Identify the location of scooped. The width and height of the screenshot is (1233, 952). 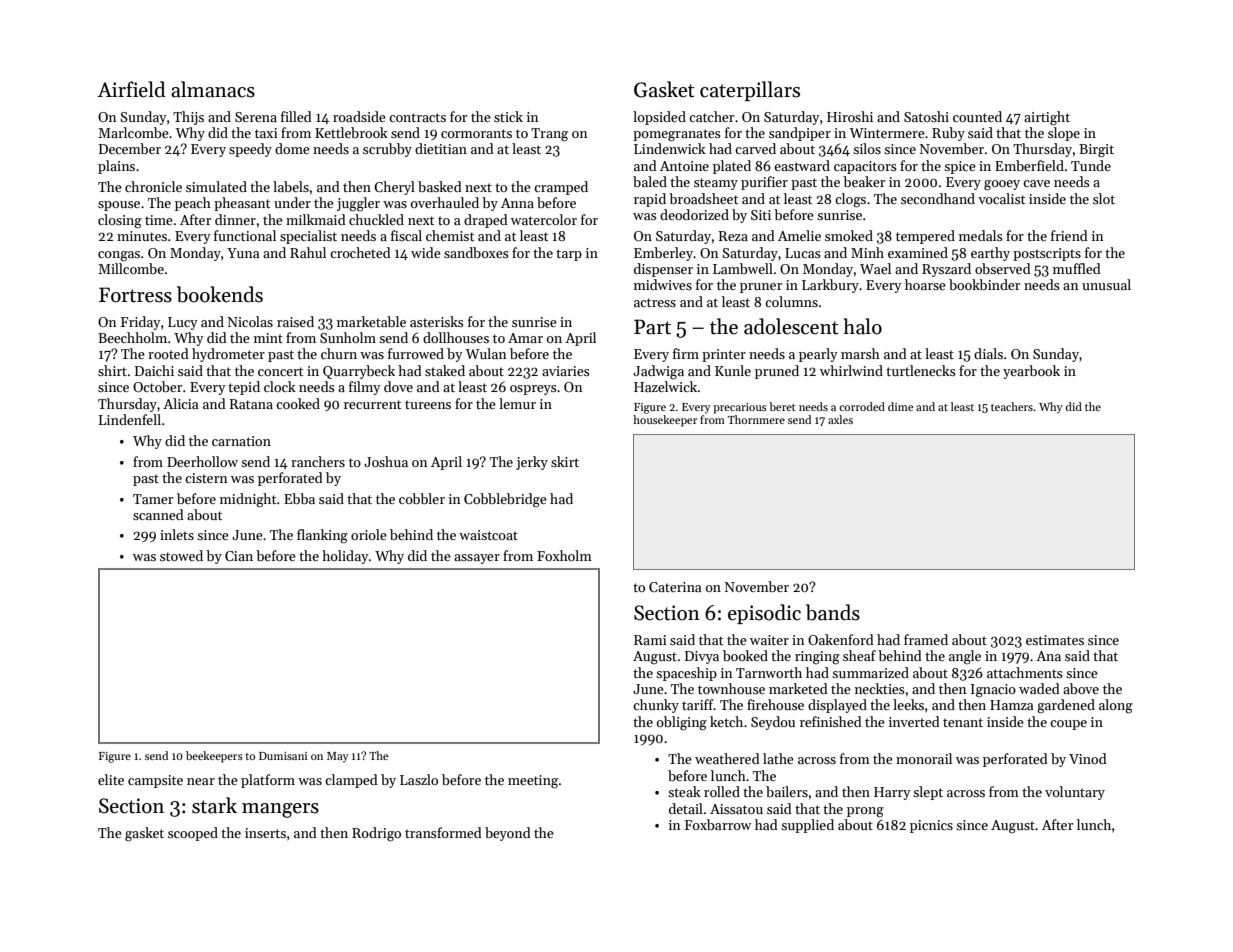
(193, 834).
